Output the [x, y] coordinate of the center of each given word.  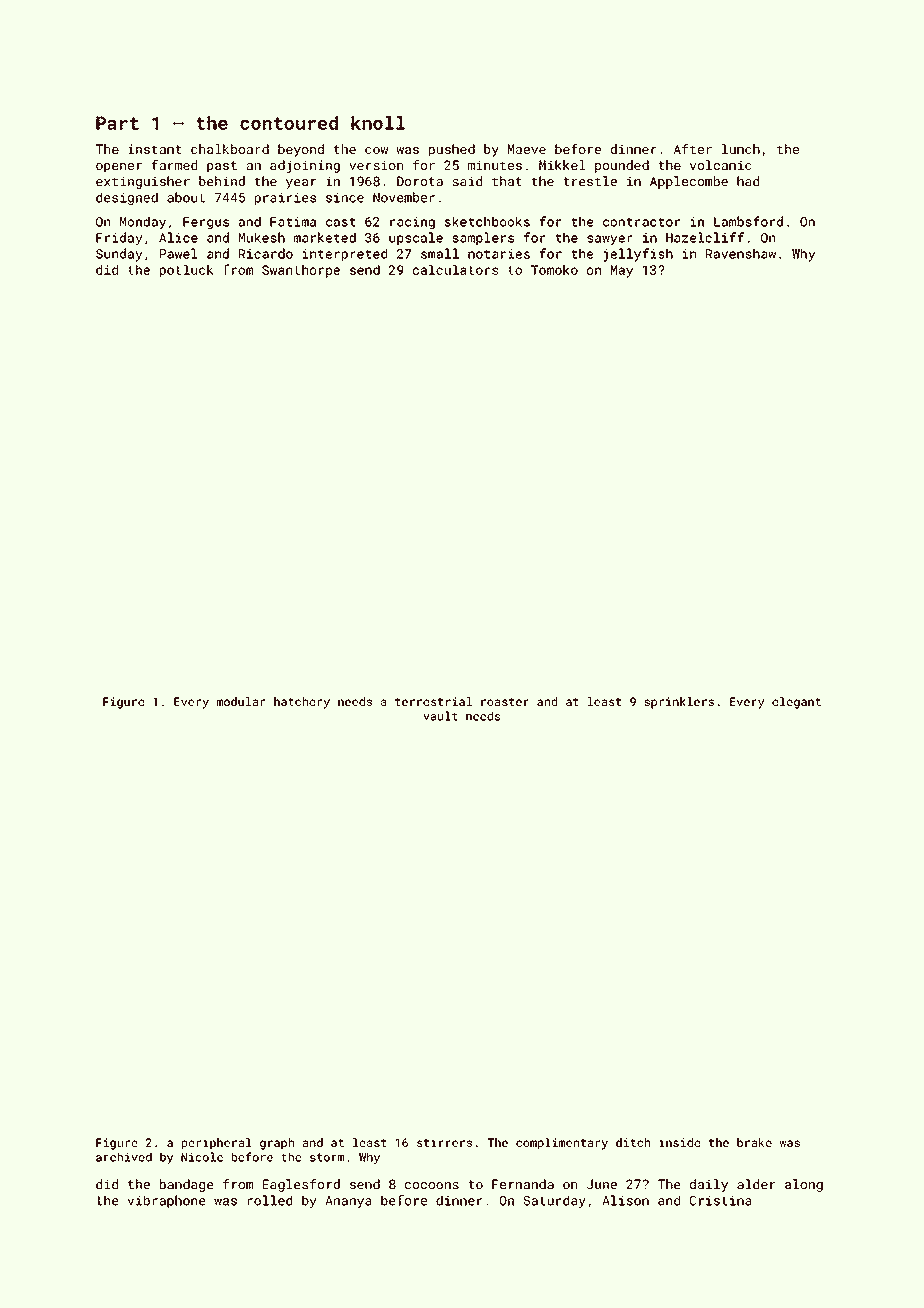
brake [754, 1142]
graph [277, 1144]
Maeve [527, 149]
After [693, 149]
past [222, 167]
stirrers [444, 1142]
